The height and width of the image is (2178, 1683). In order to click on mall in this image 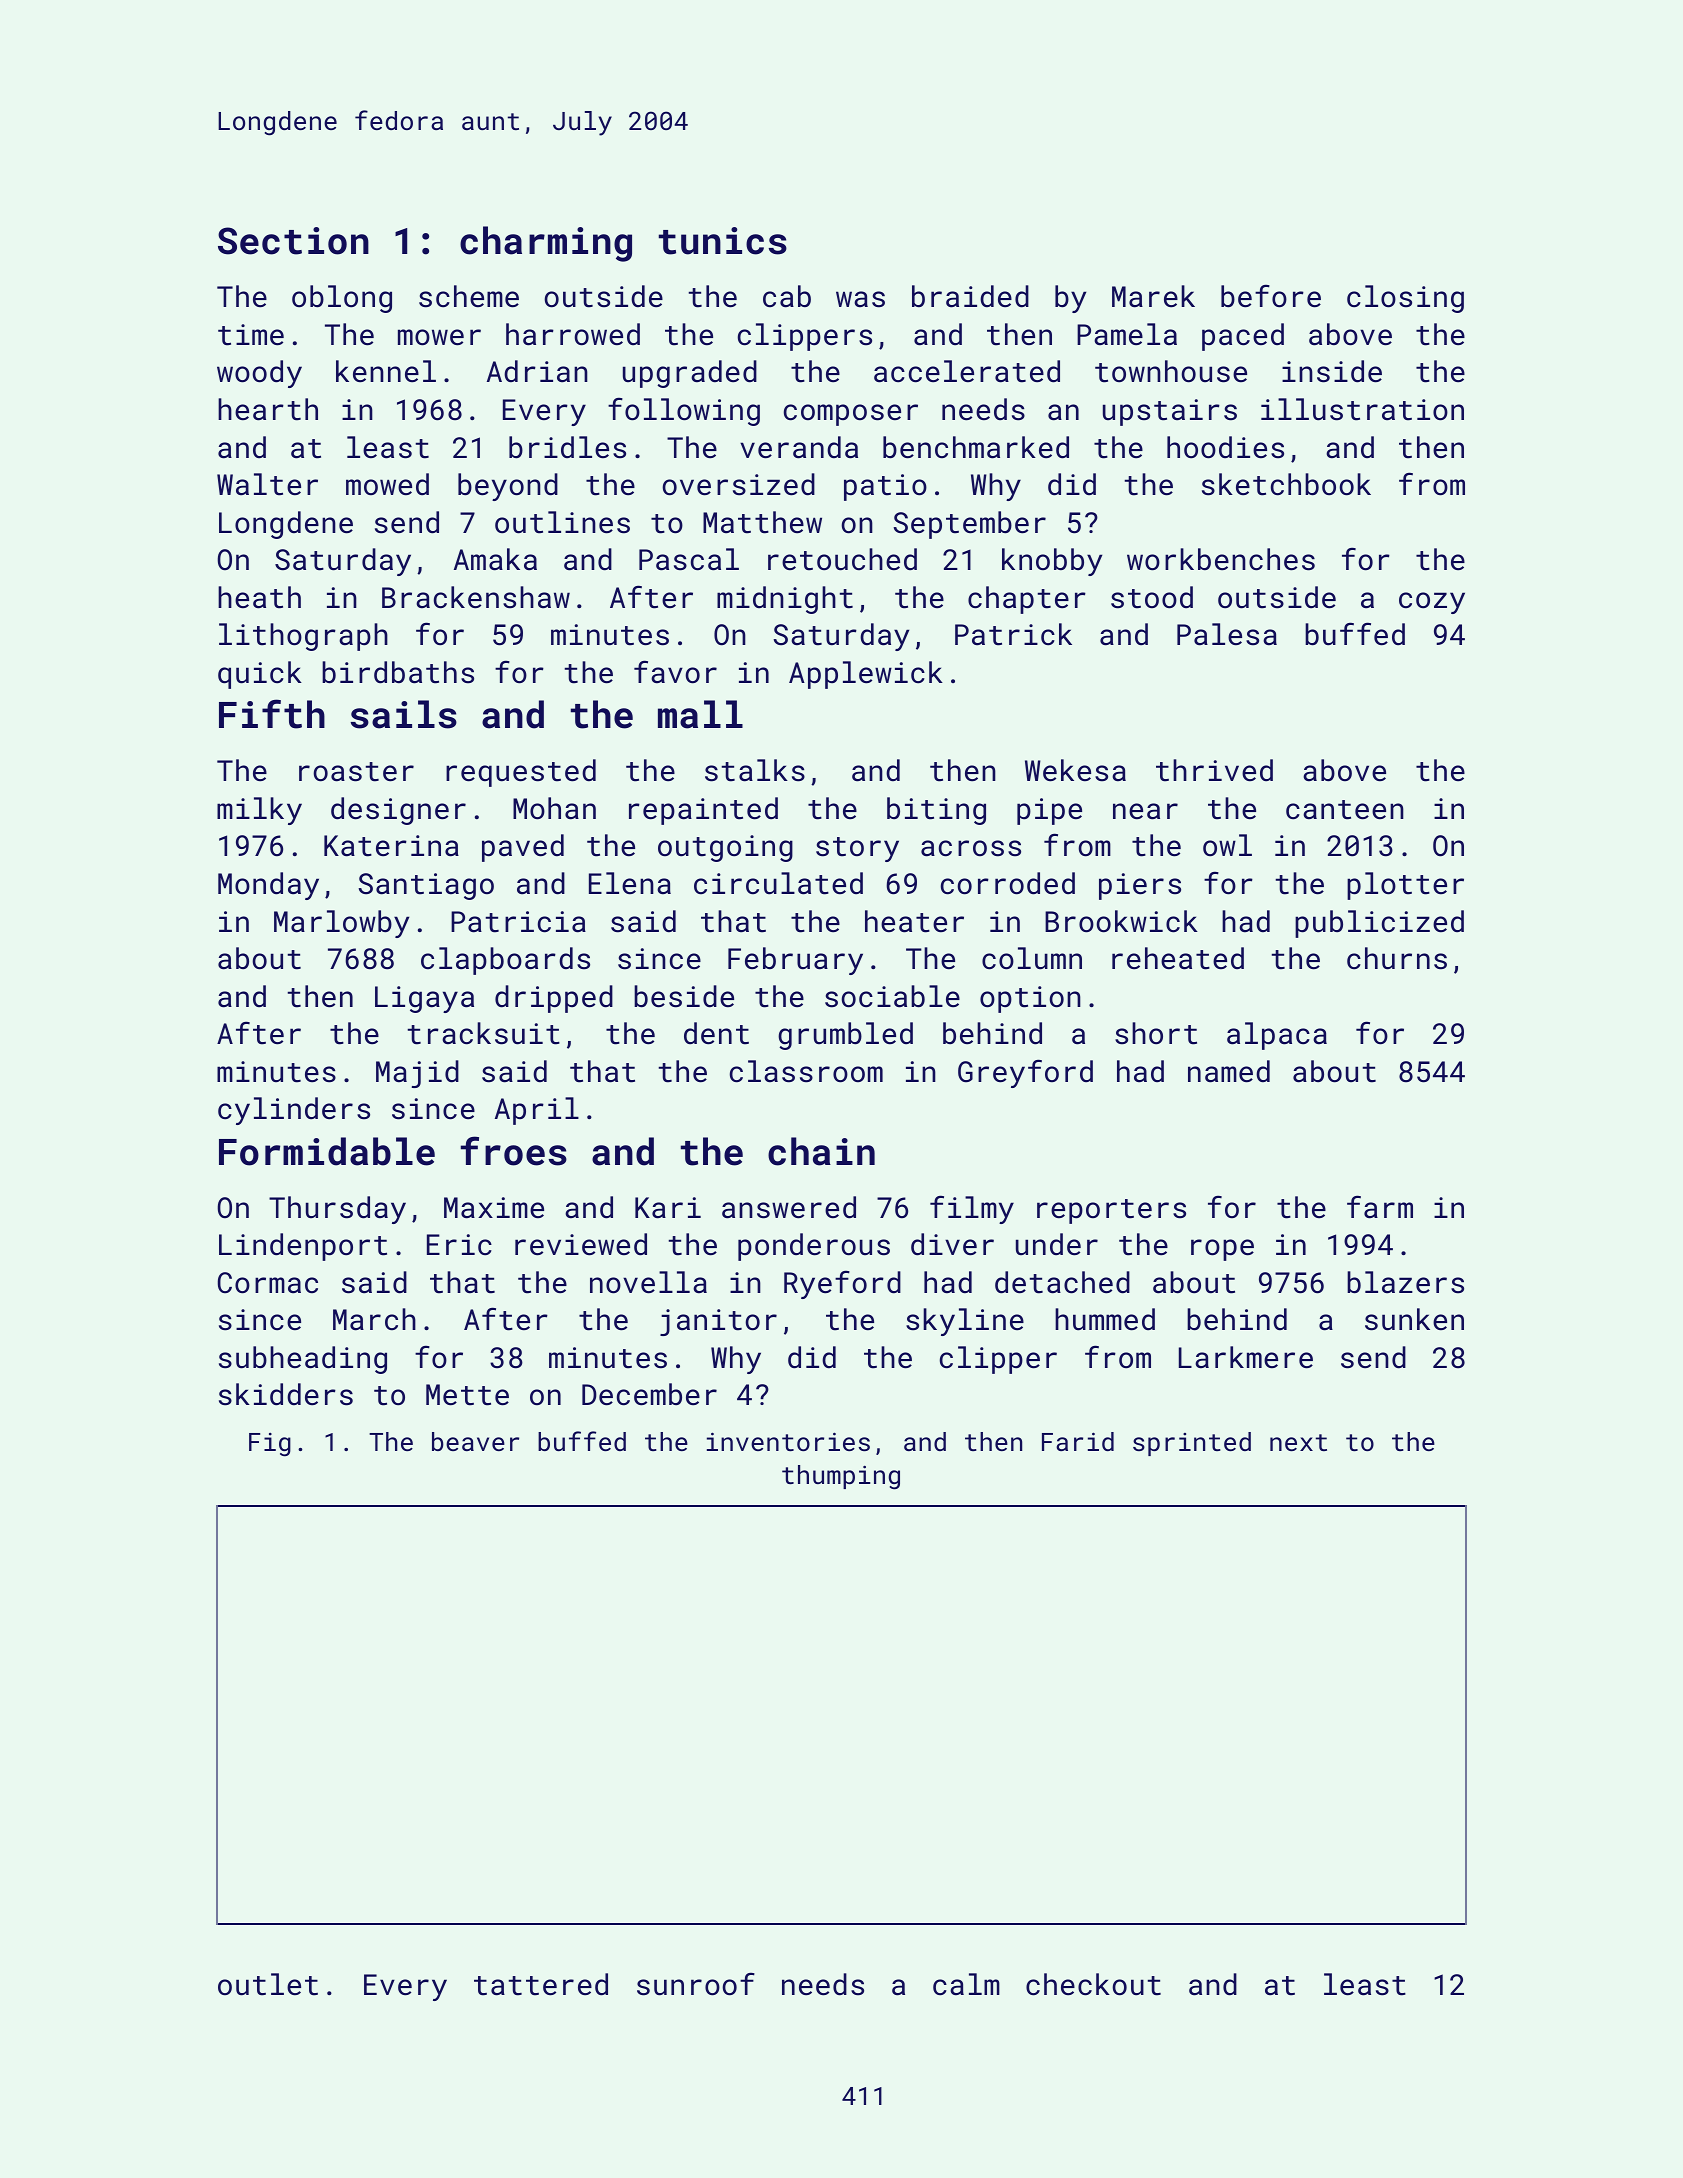, I will do `click(700, 714)`.
